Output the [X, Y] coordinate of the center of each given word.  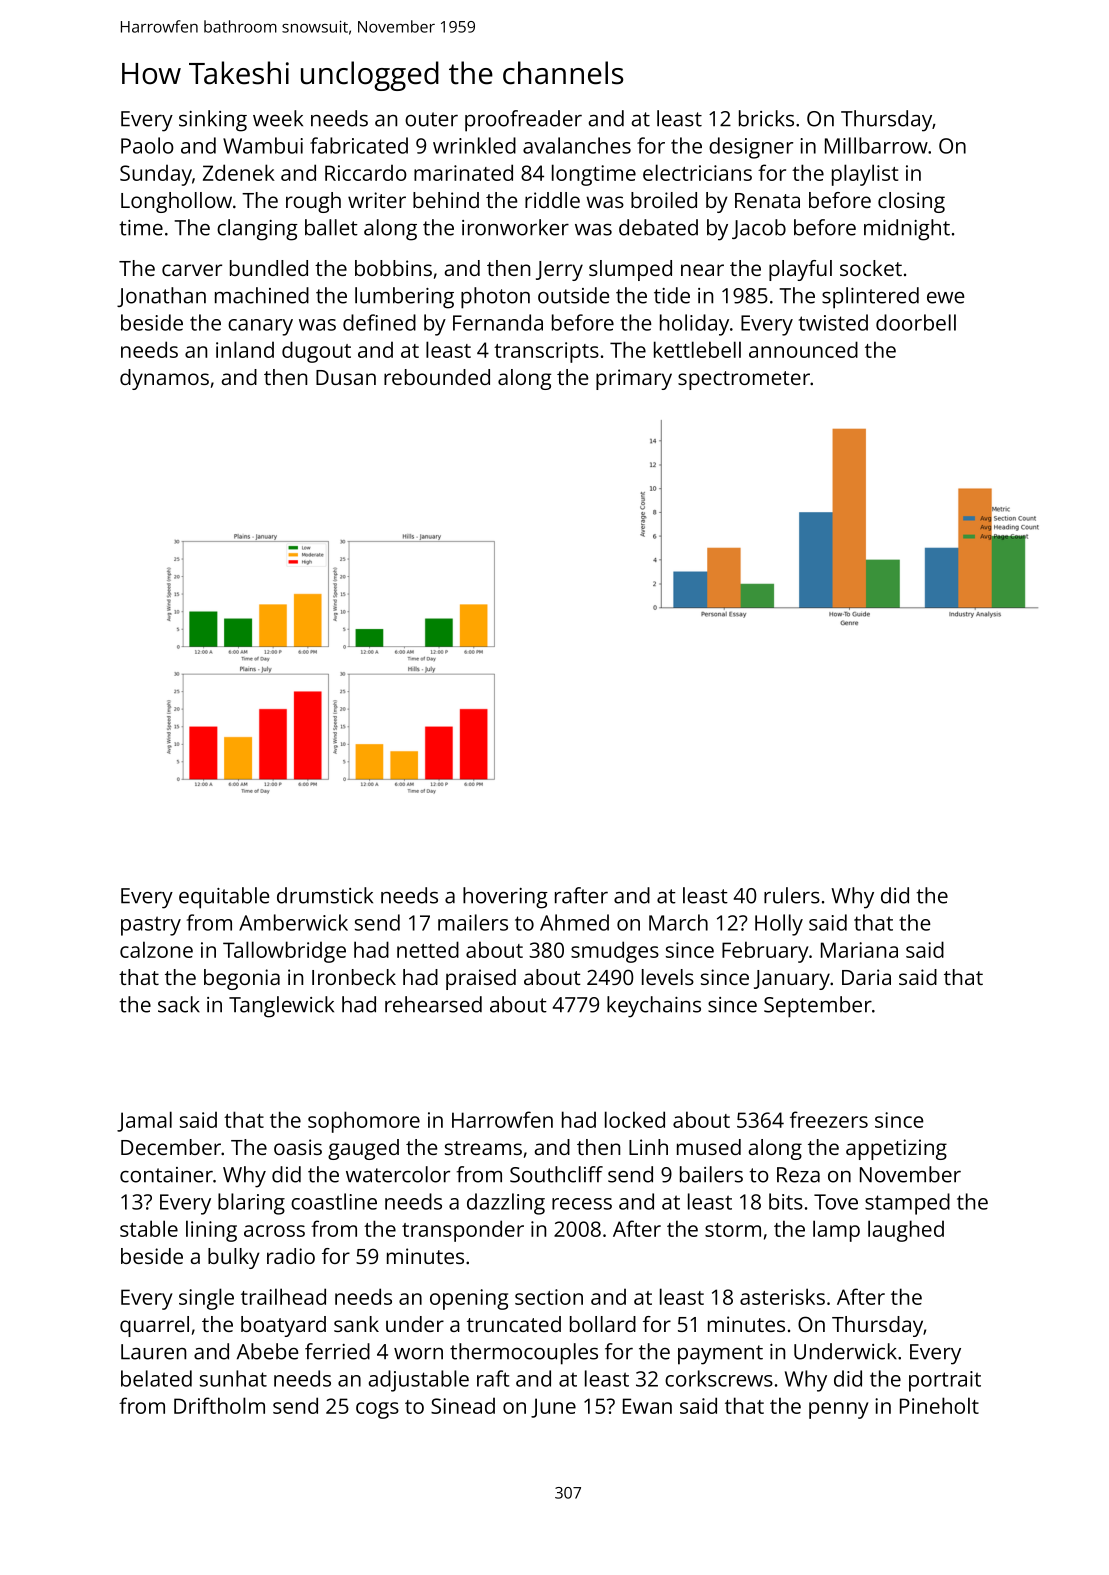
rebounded [437, 377]
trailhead [283, 1296]
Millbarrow [876, 145]
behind [446, 200]
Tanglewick [281, 1007]
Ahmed [574, 922]
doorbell [916, 322]
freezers [829, 1119]
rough [313, 202]
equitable [224, 898]
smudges [615, 952]
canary [260, 327]
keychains [654, 1007]
